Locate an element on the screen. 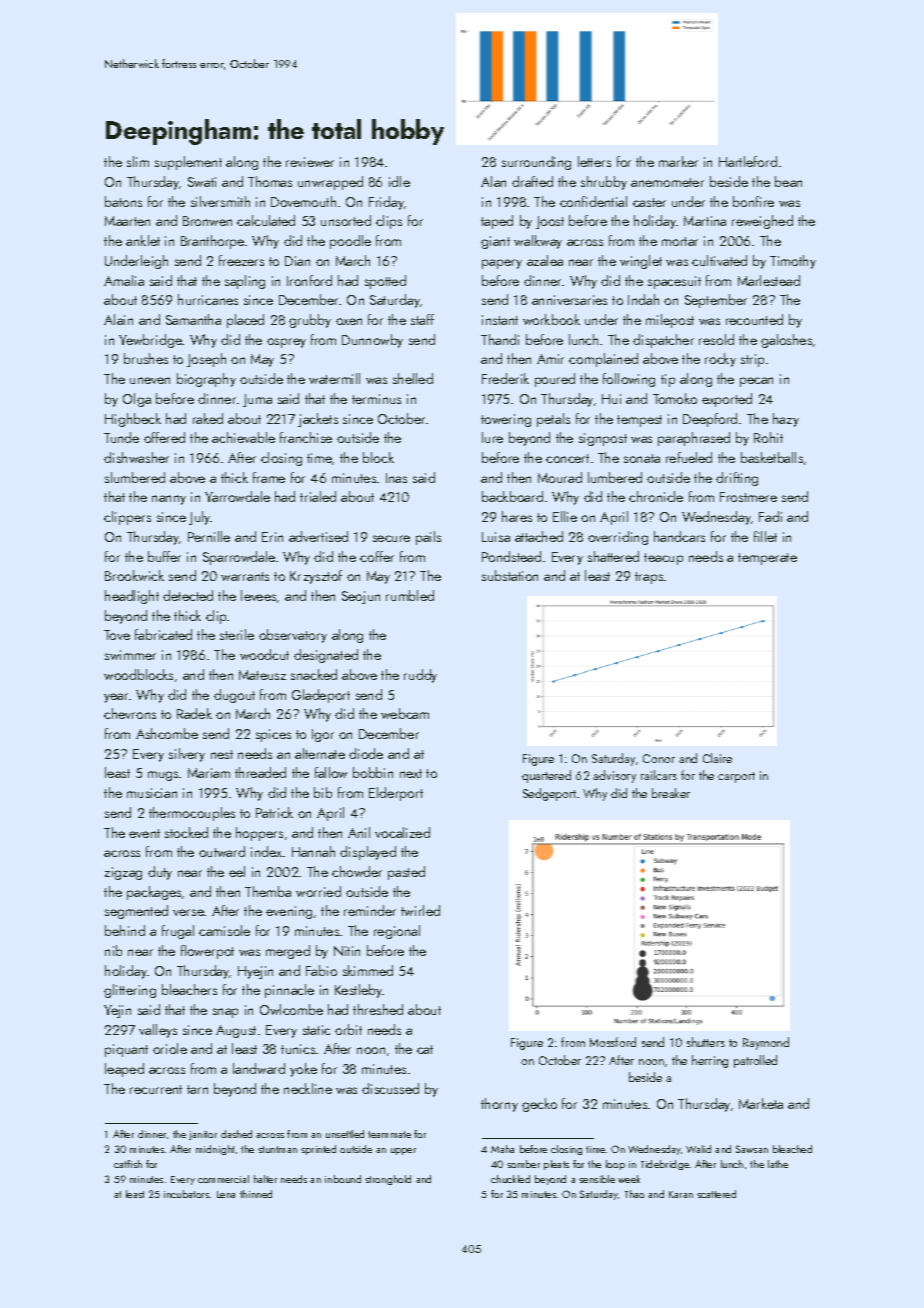 The width and height of the screenshot is (924, 1308). Claire is located at coordinates (717, 758).
